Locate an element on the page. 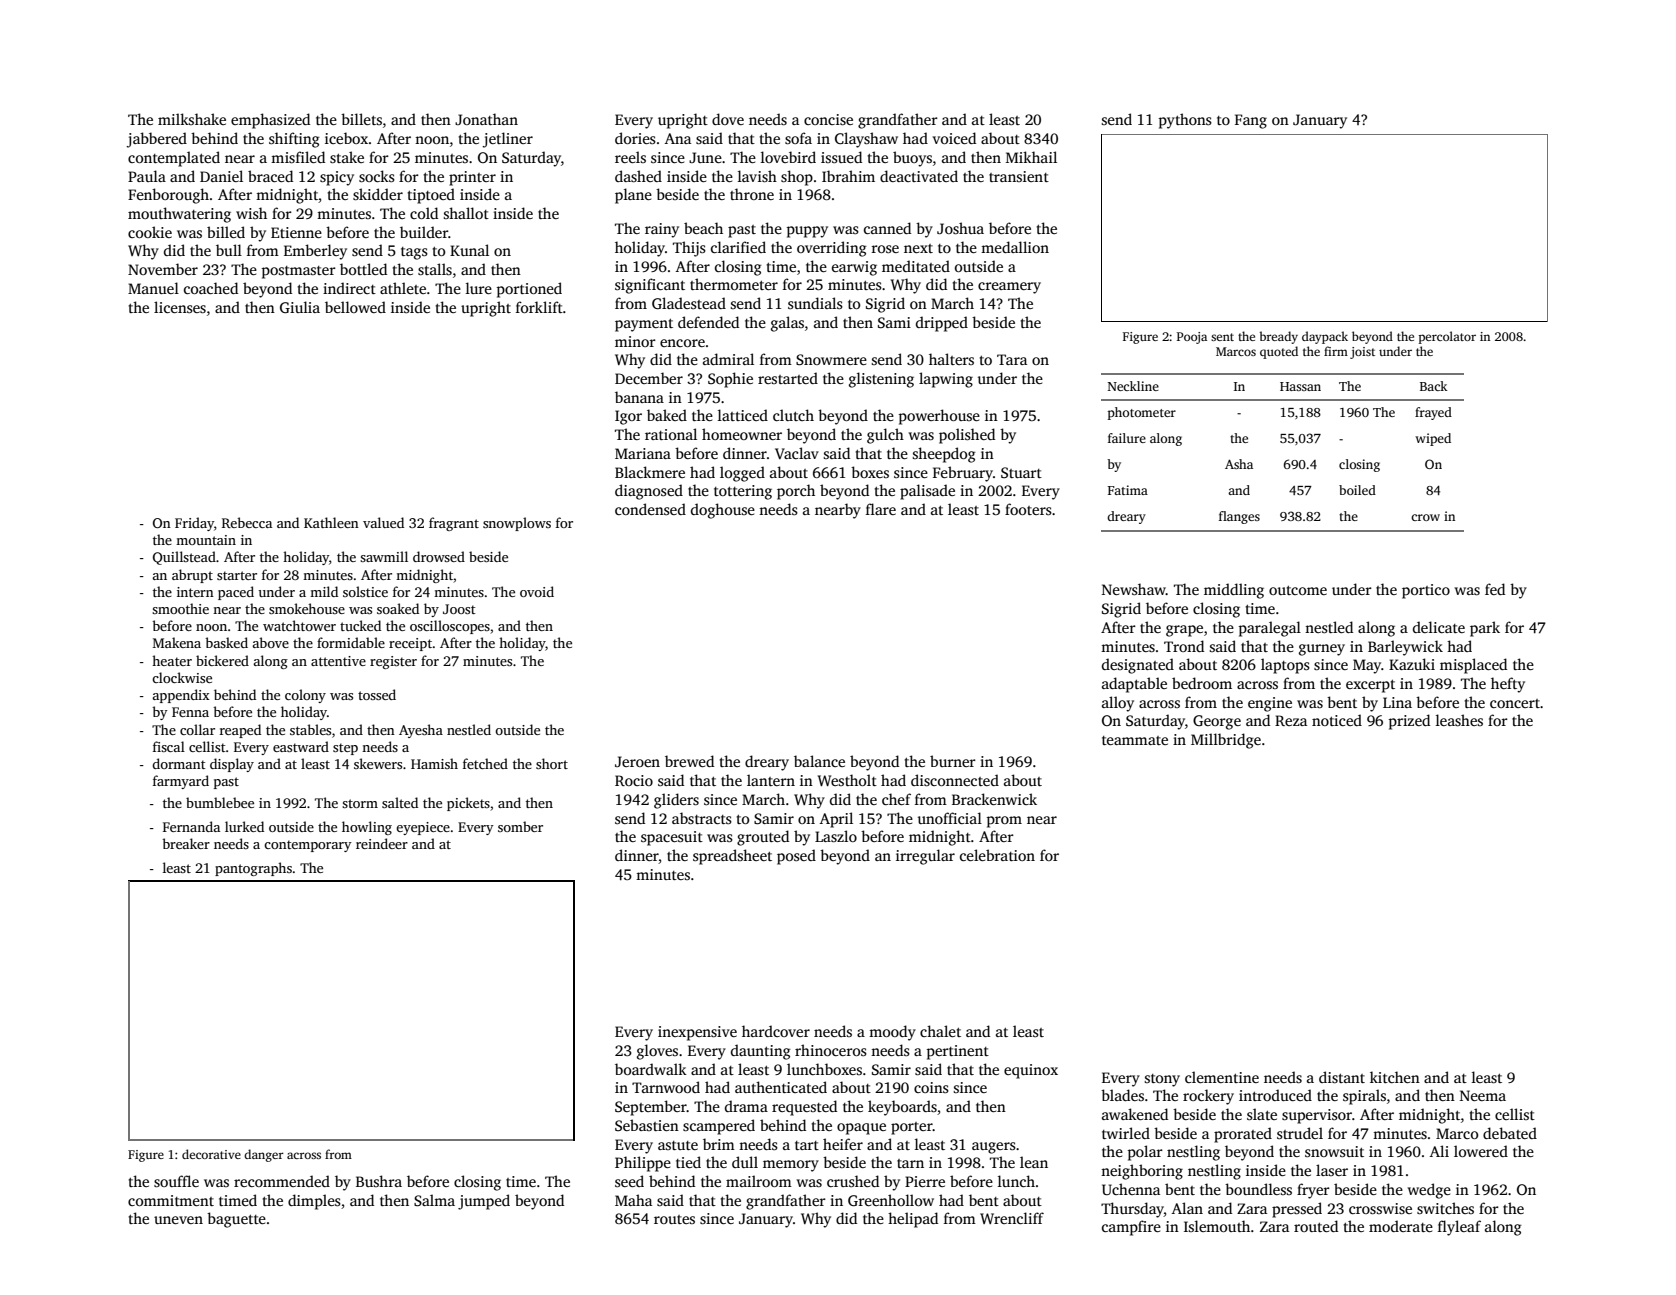  reindeer is located at coordinates (382, 843).
